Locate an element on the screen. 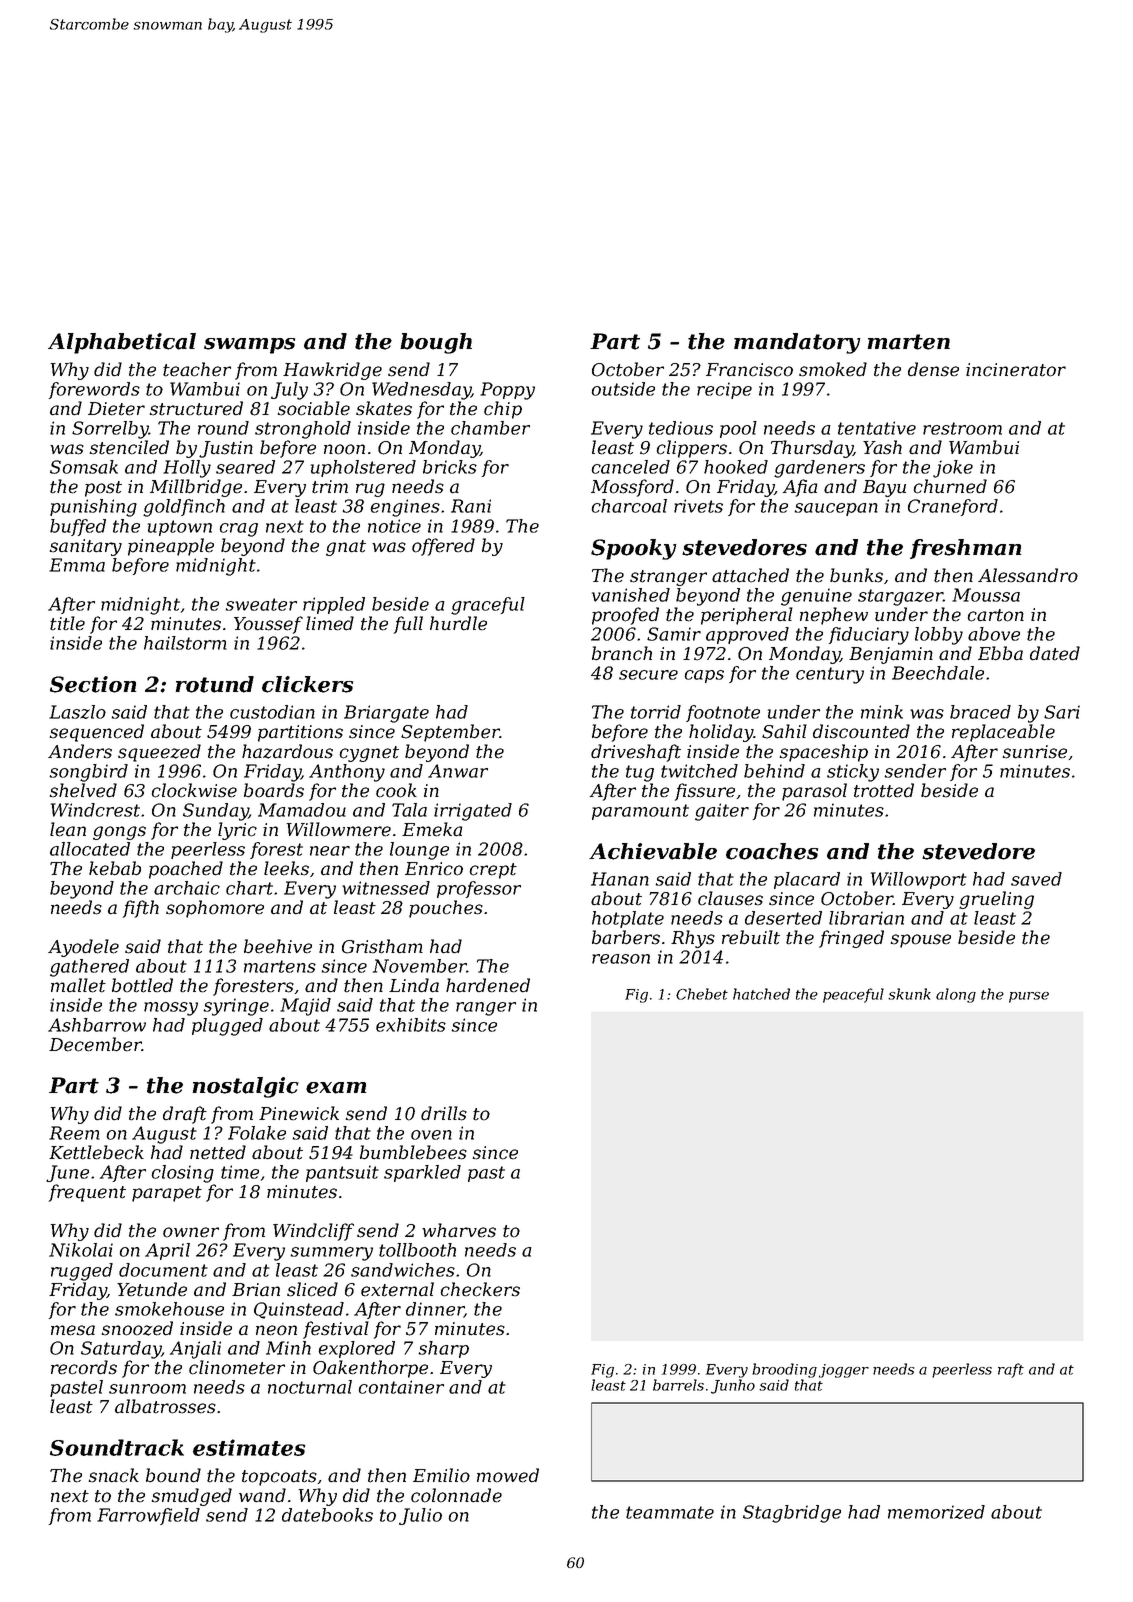 This screenshot has width=1133, height=1602. exam is located at coordinates (336, 1088).
